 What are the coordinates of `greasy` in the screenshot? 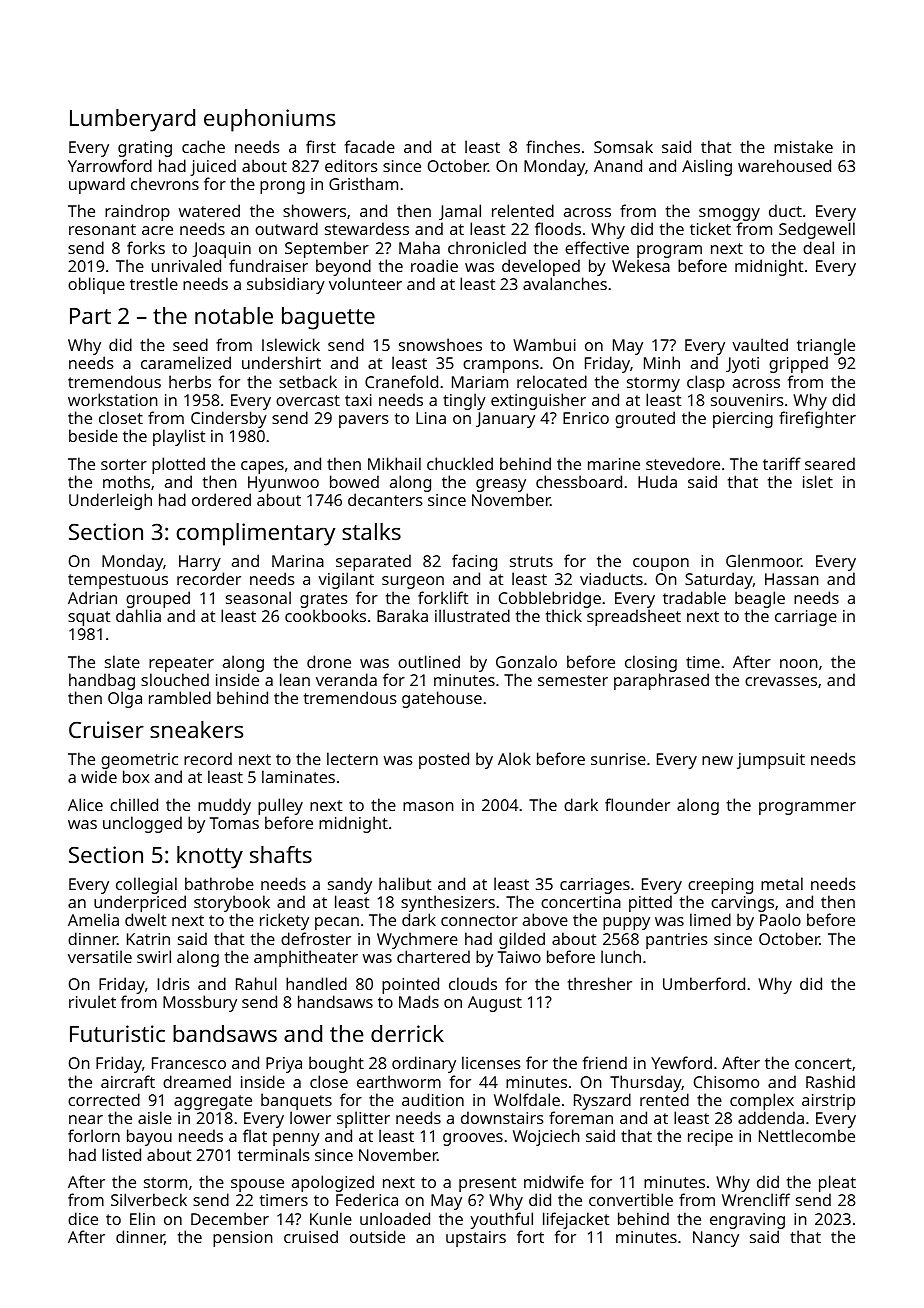 It's located at (501, 485).
